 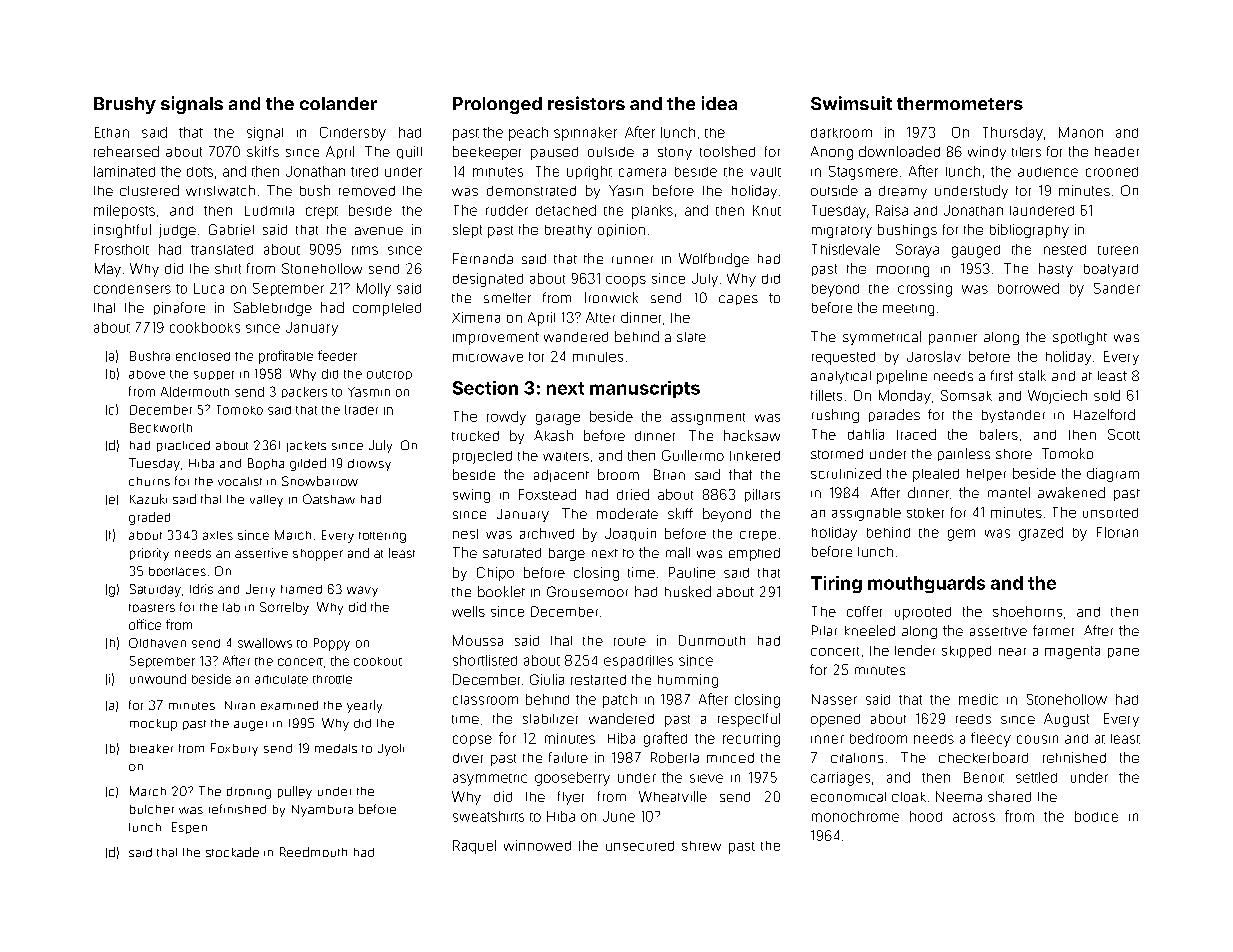 I want to click on husked, so click(x=688, y=591).
